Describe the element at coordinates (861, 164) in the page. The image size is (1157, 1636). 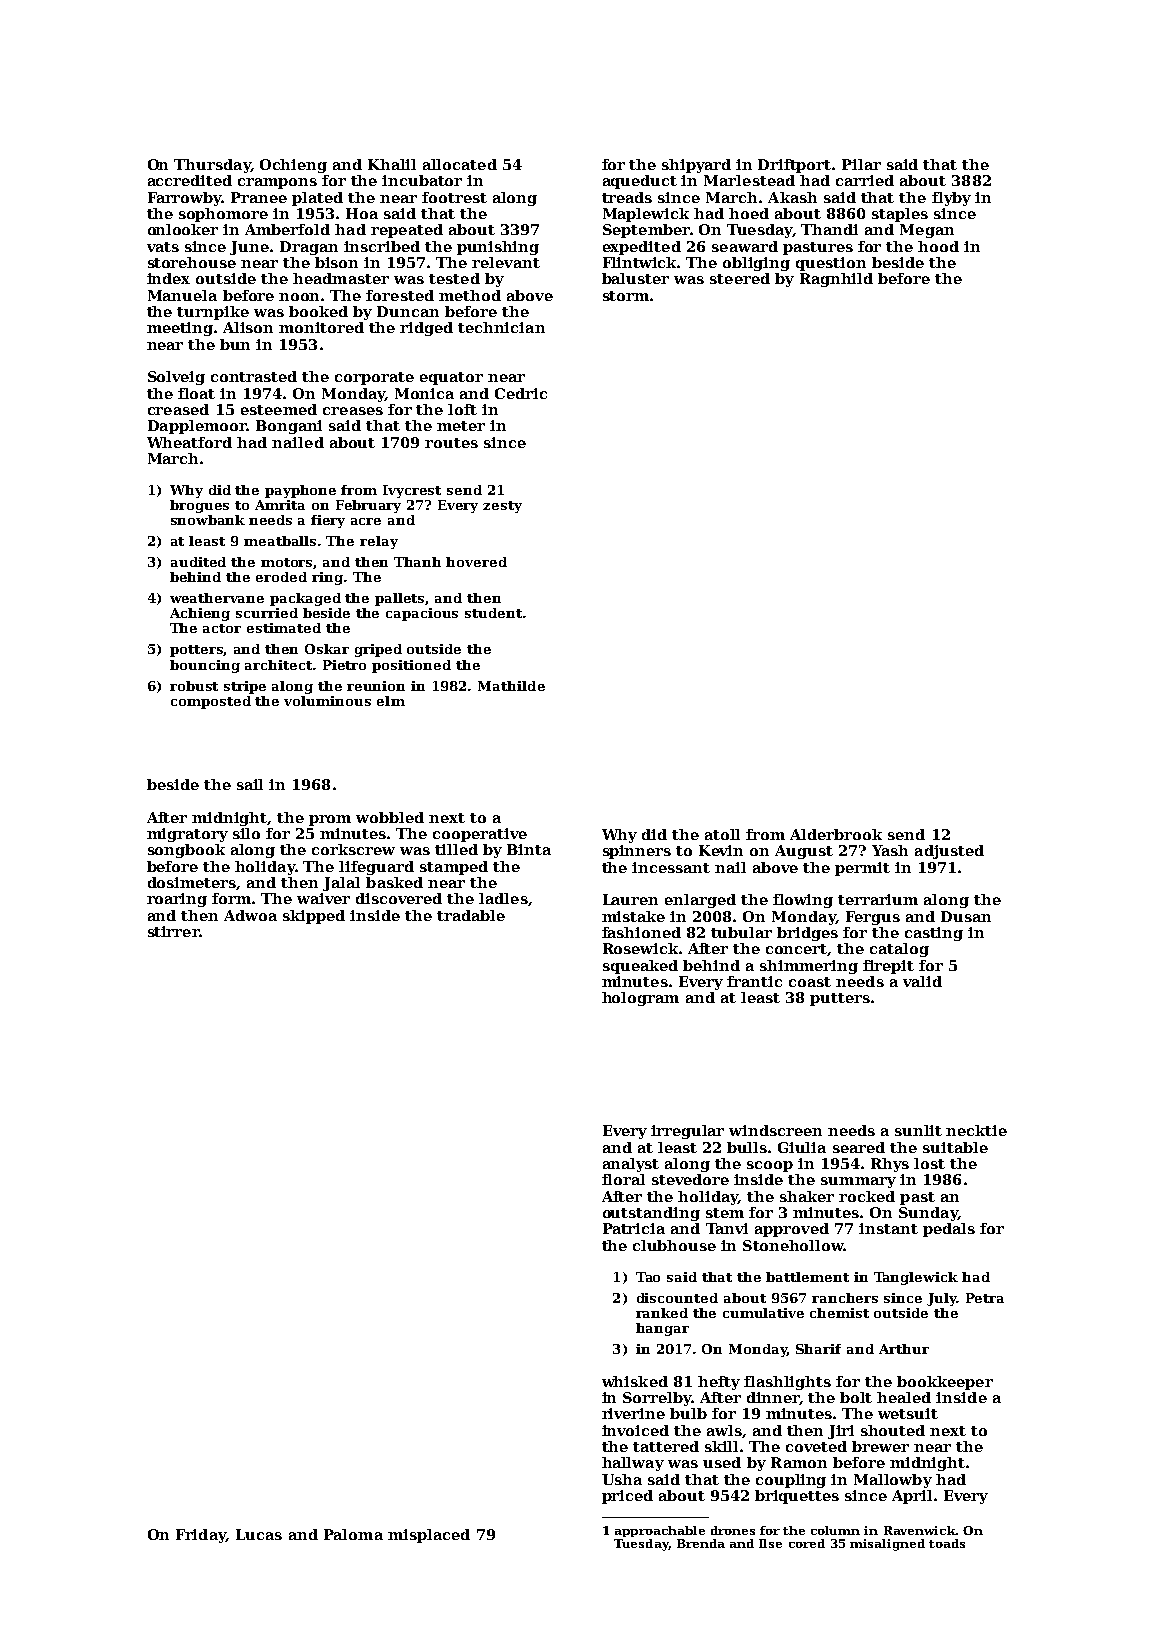
I see `Pilar` at that location.
